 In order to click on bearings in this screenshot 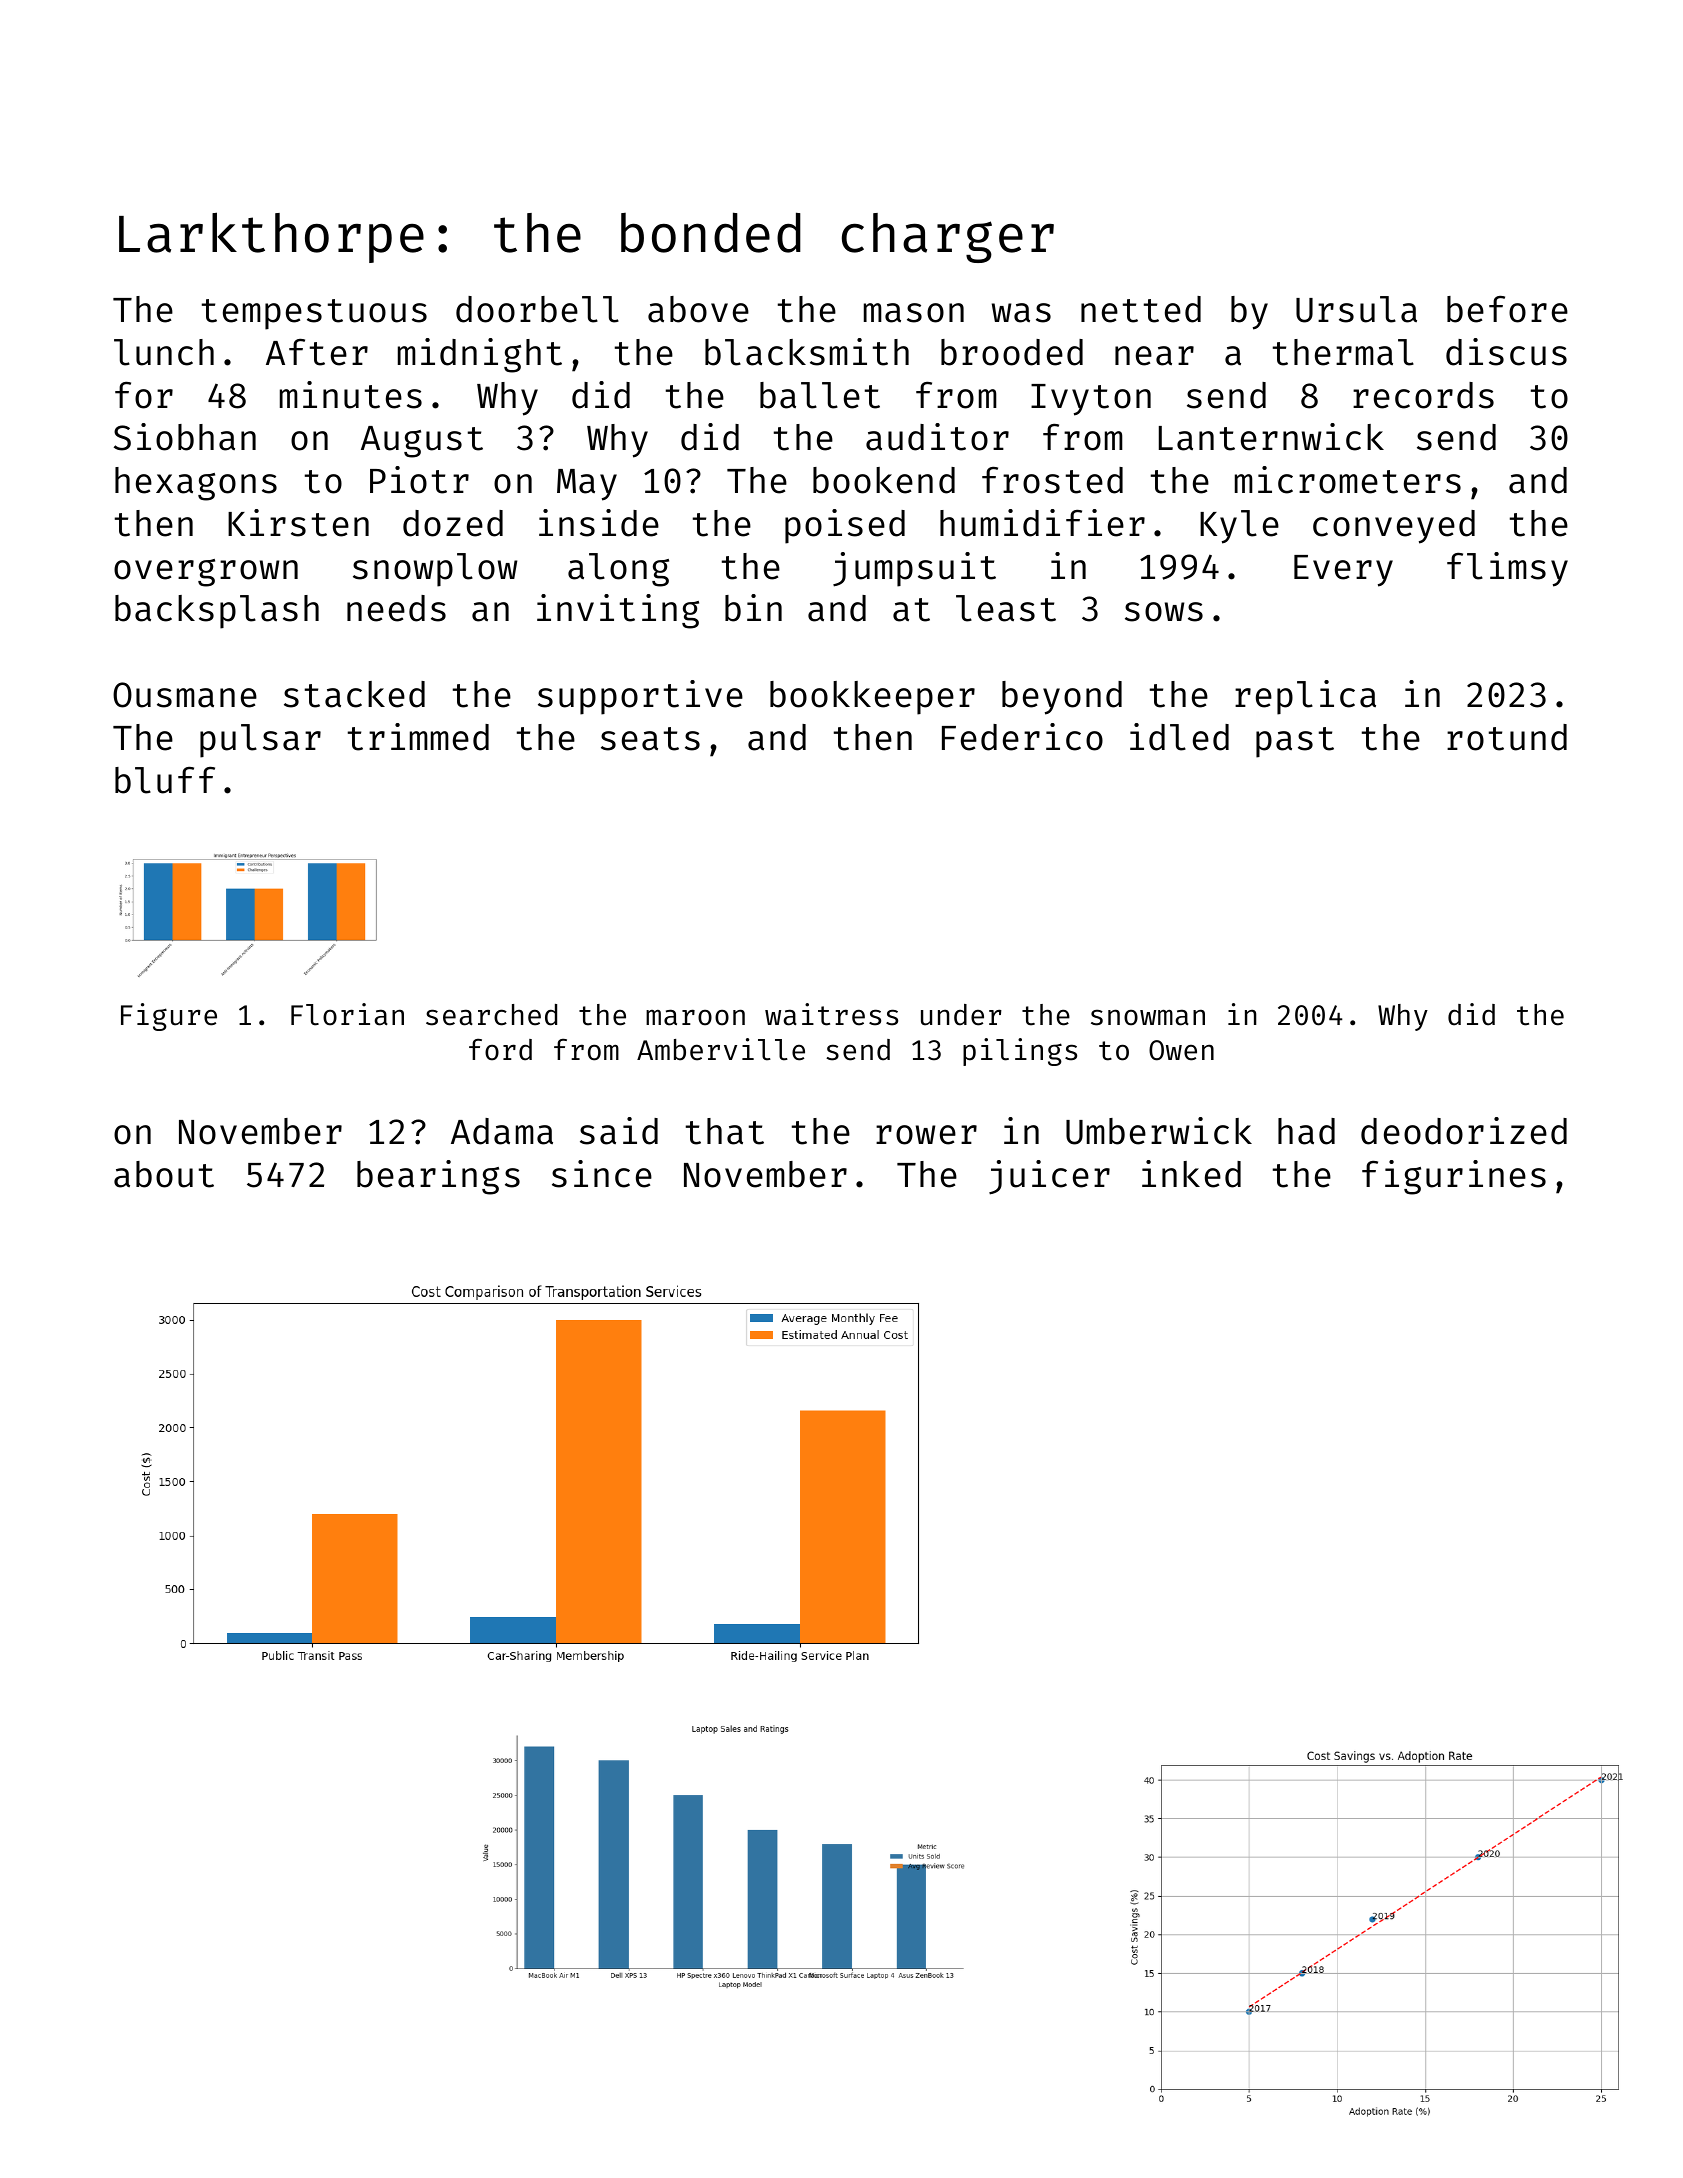, I will do `click(438, 1177)`.
